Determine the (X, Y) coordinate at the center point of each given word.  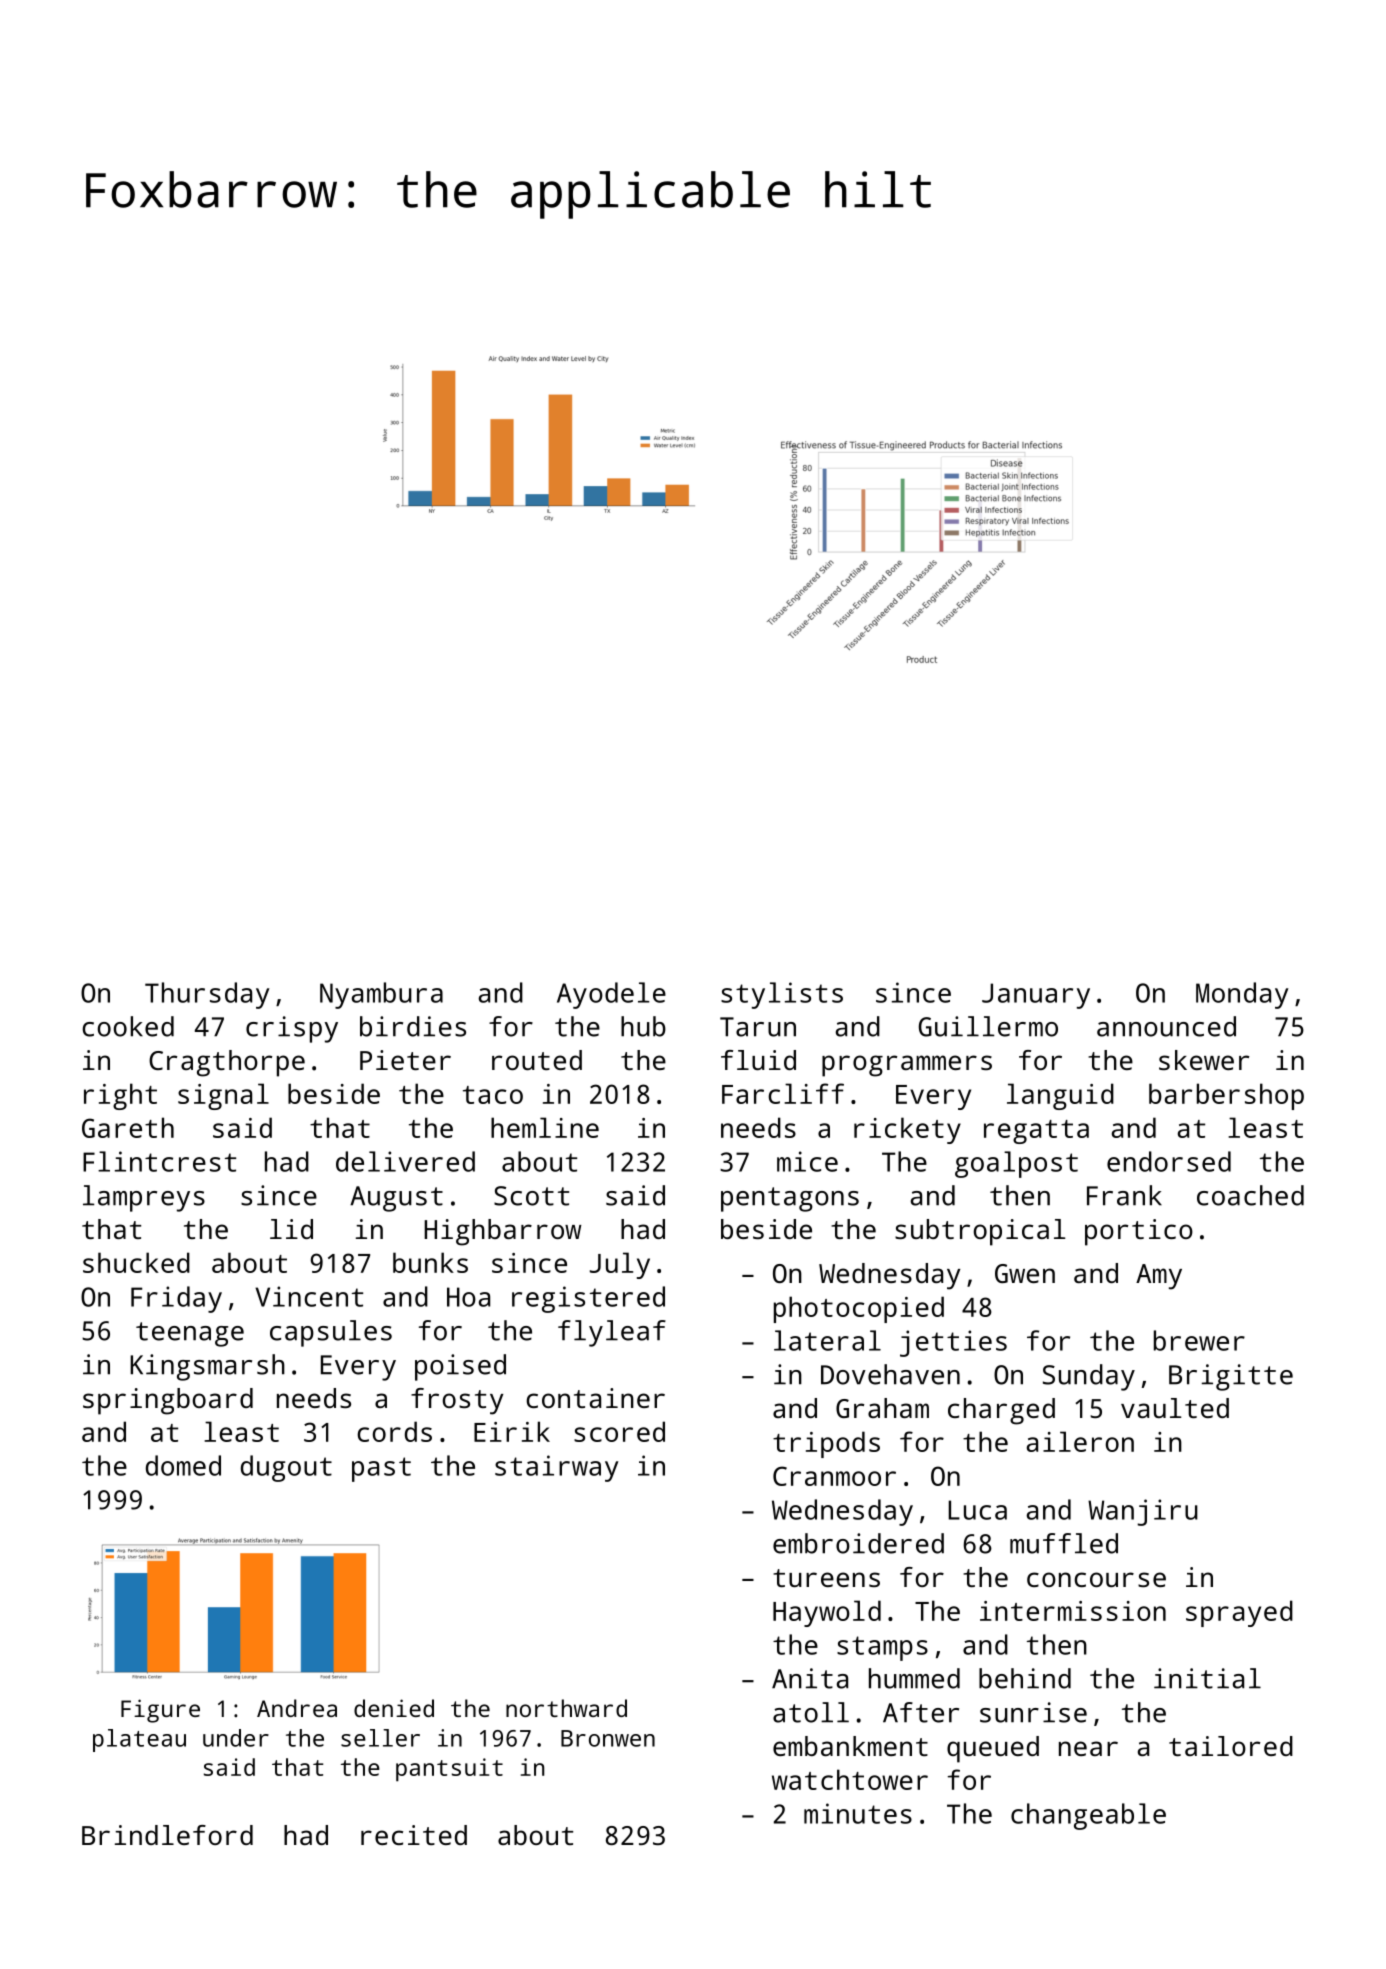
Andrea (297, 1708)
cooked (128, 1026)
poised (460, 1367)
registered (588, 1299)
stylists (782, 995)
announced (1166, 1026)
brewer (1199, 1340)
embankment (850, 1746)
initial (1207, 1678)
